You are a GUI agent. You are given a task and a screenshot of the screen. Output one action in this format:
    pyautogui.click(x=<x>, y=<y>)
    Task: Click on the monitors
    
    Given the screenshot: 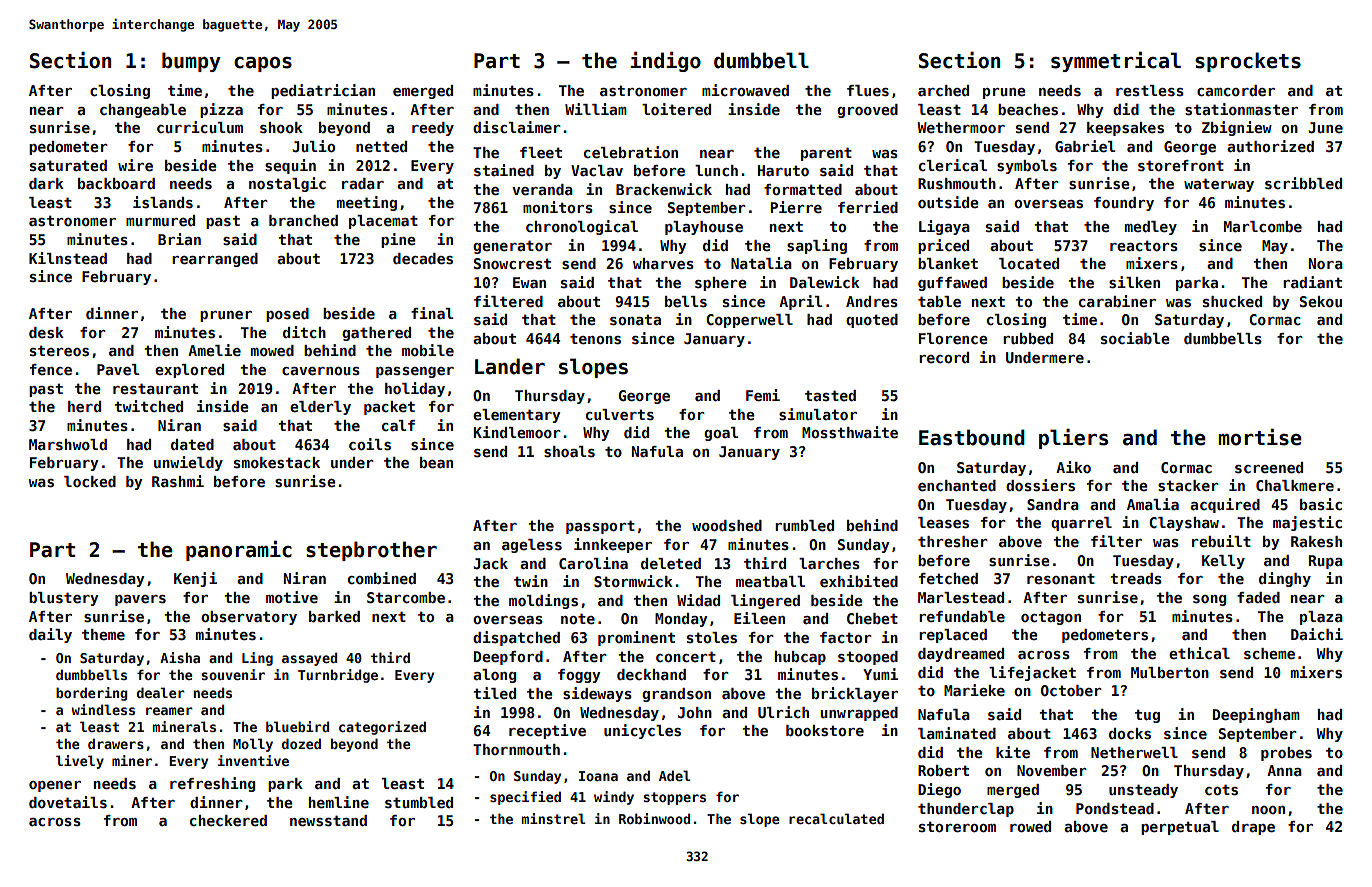 What is the action you would take?
    pyautogui.click(x=558, y=207)
